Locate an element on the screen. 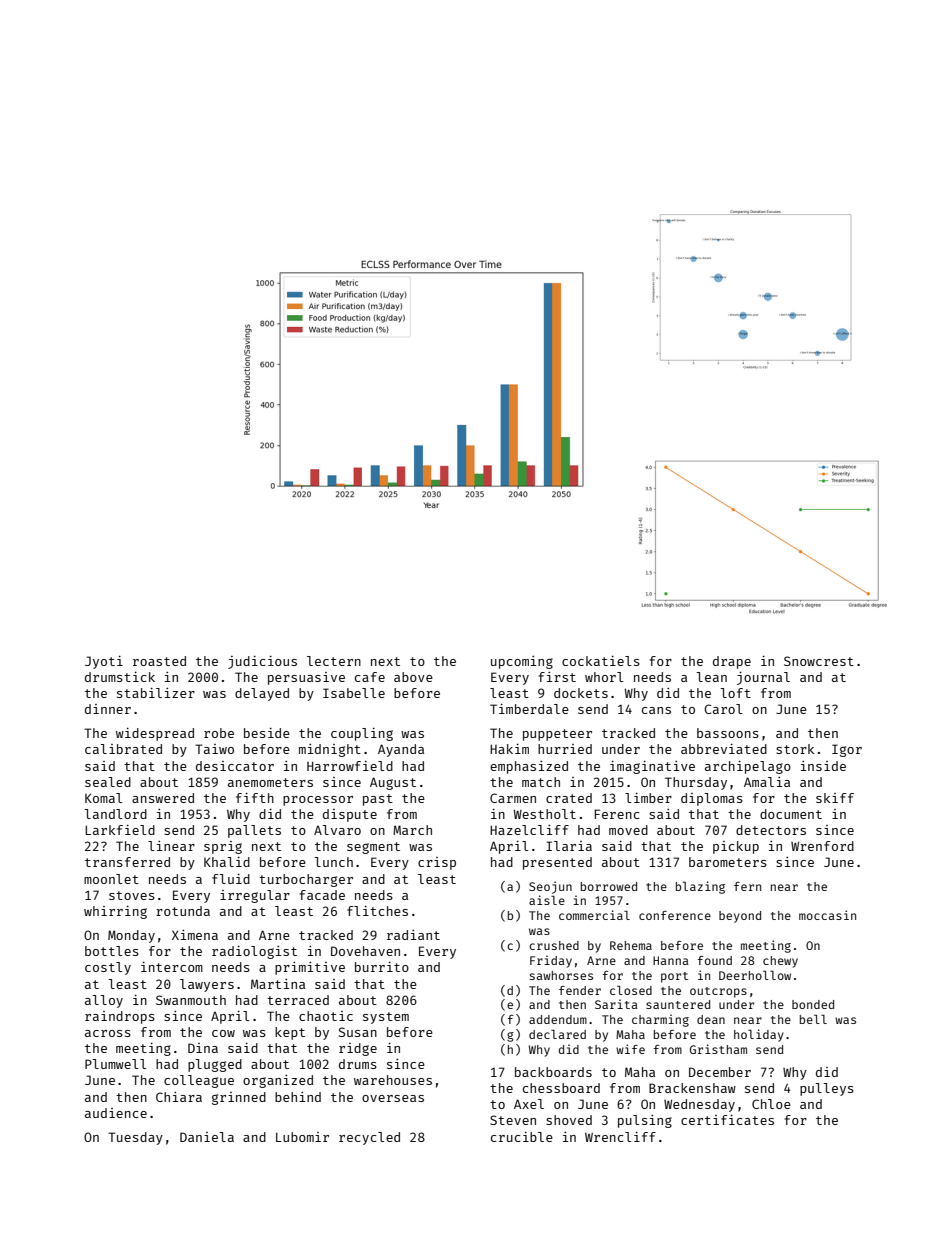 This screenshot has height=1233, width=952. Jyoti is located at coordinates (104, 662).
